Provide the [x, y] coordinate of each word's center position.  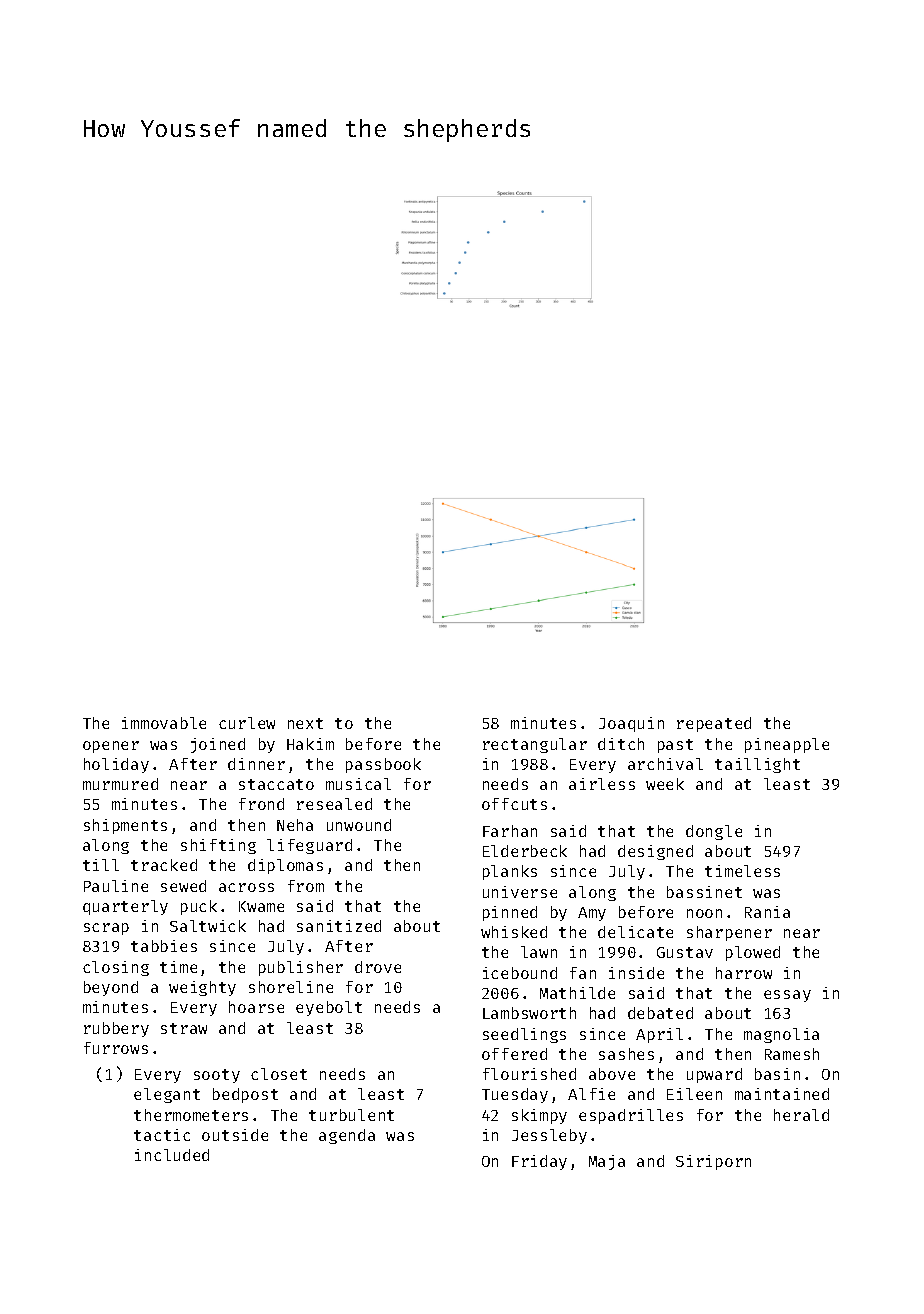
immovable [164, 723]
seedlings [524, 1035]
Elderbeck [525, 851]
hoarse [256, 1007]
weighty [202, 988]
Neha [295, 825]
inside [636, 973]
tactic [162, 1135]
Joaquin [631, 724]
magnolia [781, 1035]
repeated [714, 724]
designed [655, 852]
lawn [539, 952]
